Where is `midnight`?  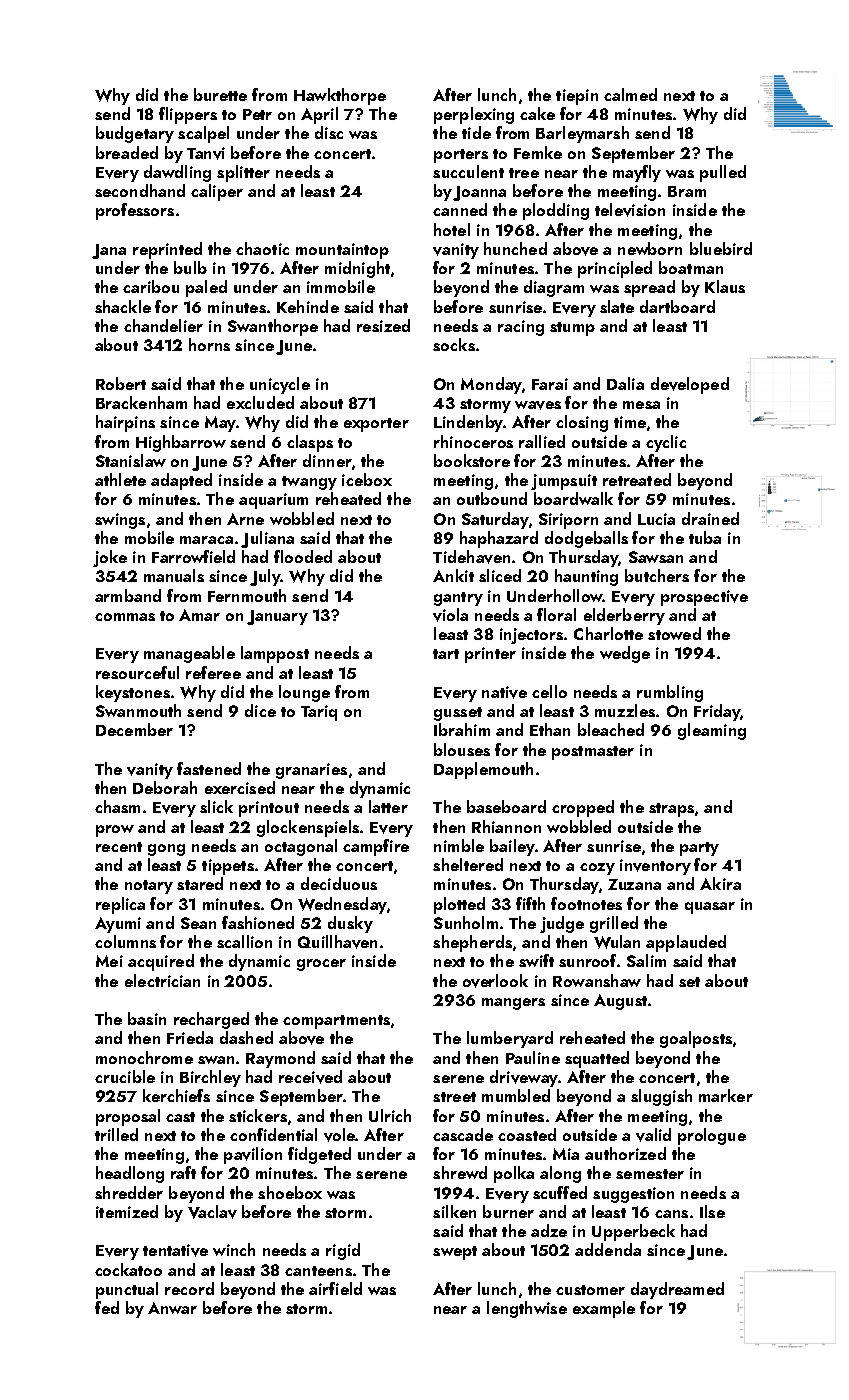
midnight is located at coordinates (357, 269).
